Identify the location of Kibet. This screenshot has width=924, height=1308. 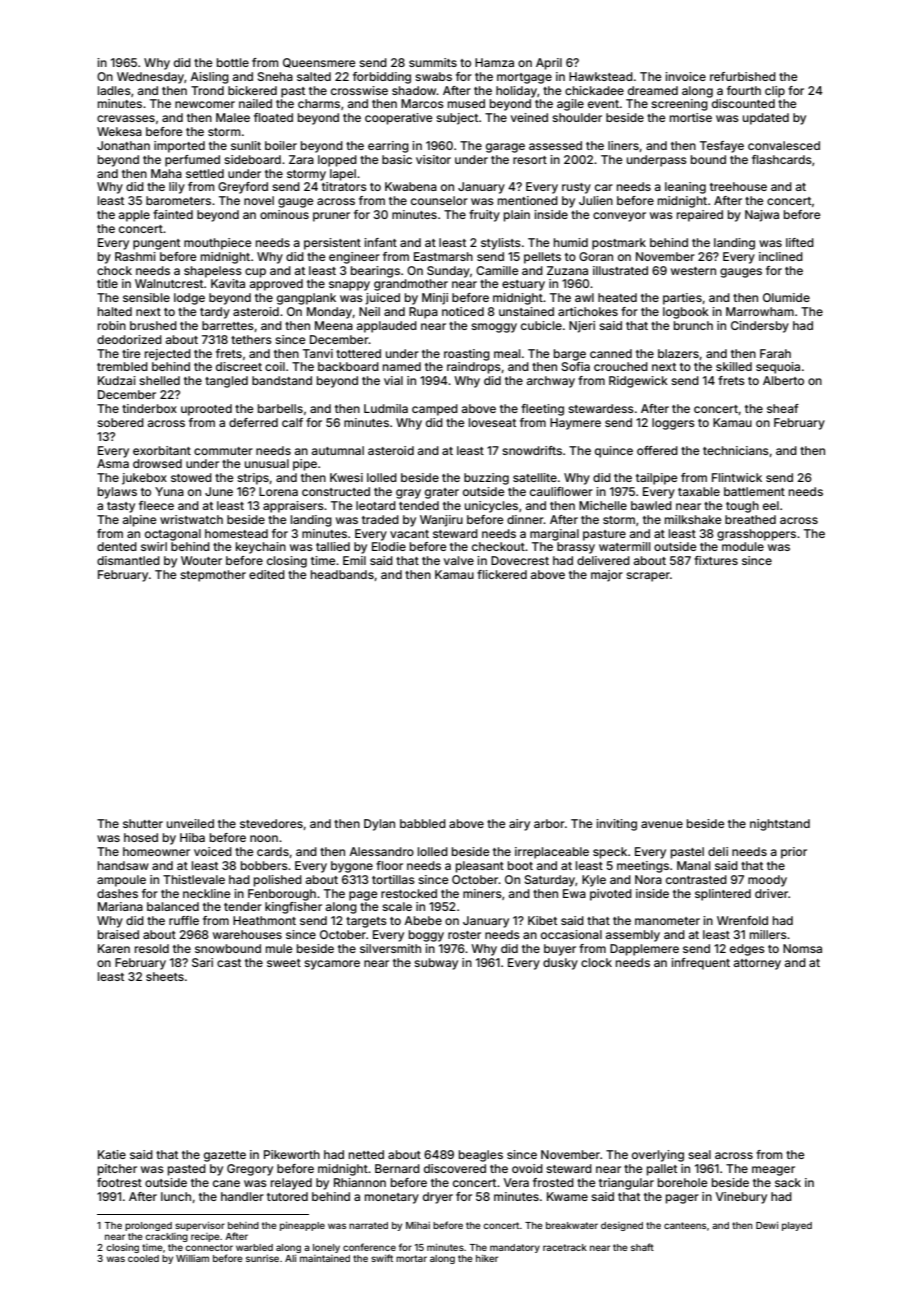
(542, 920).
